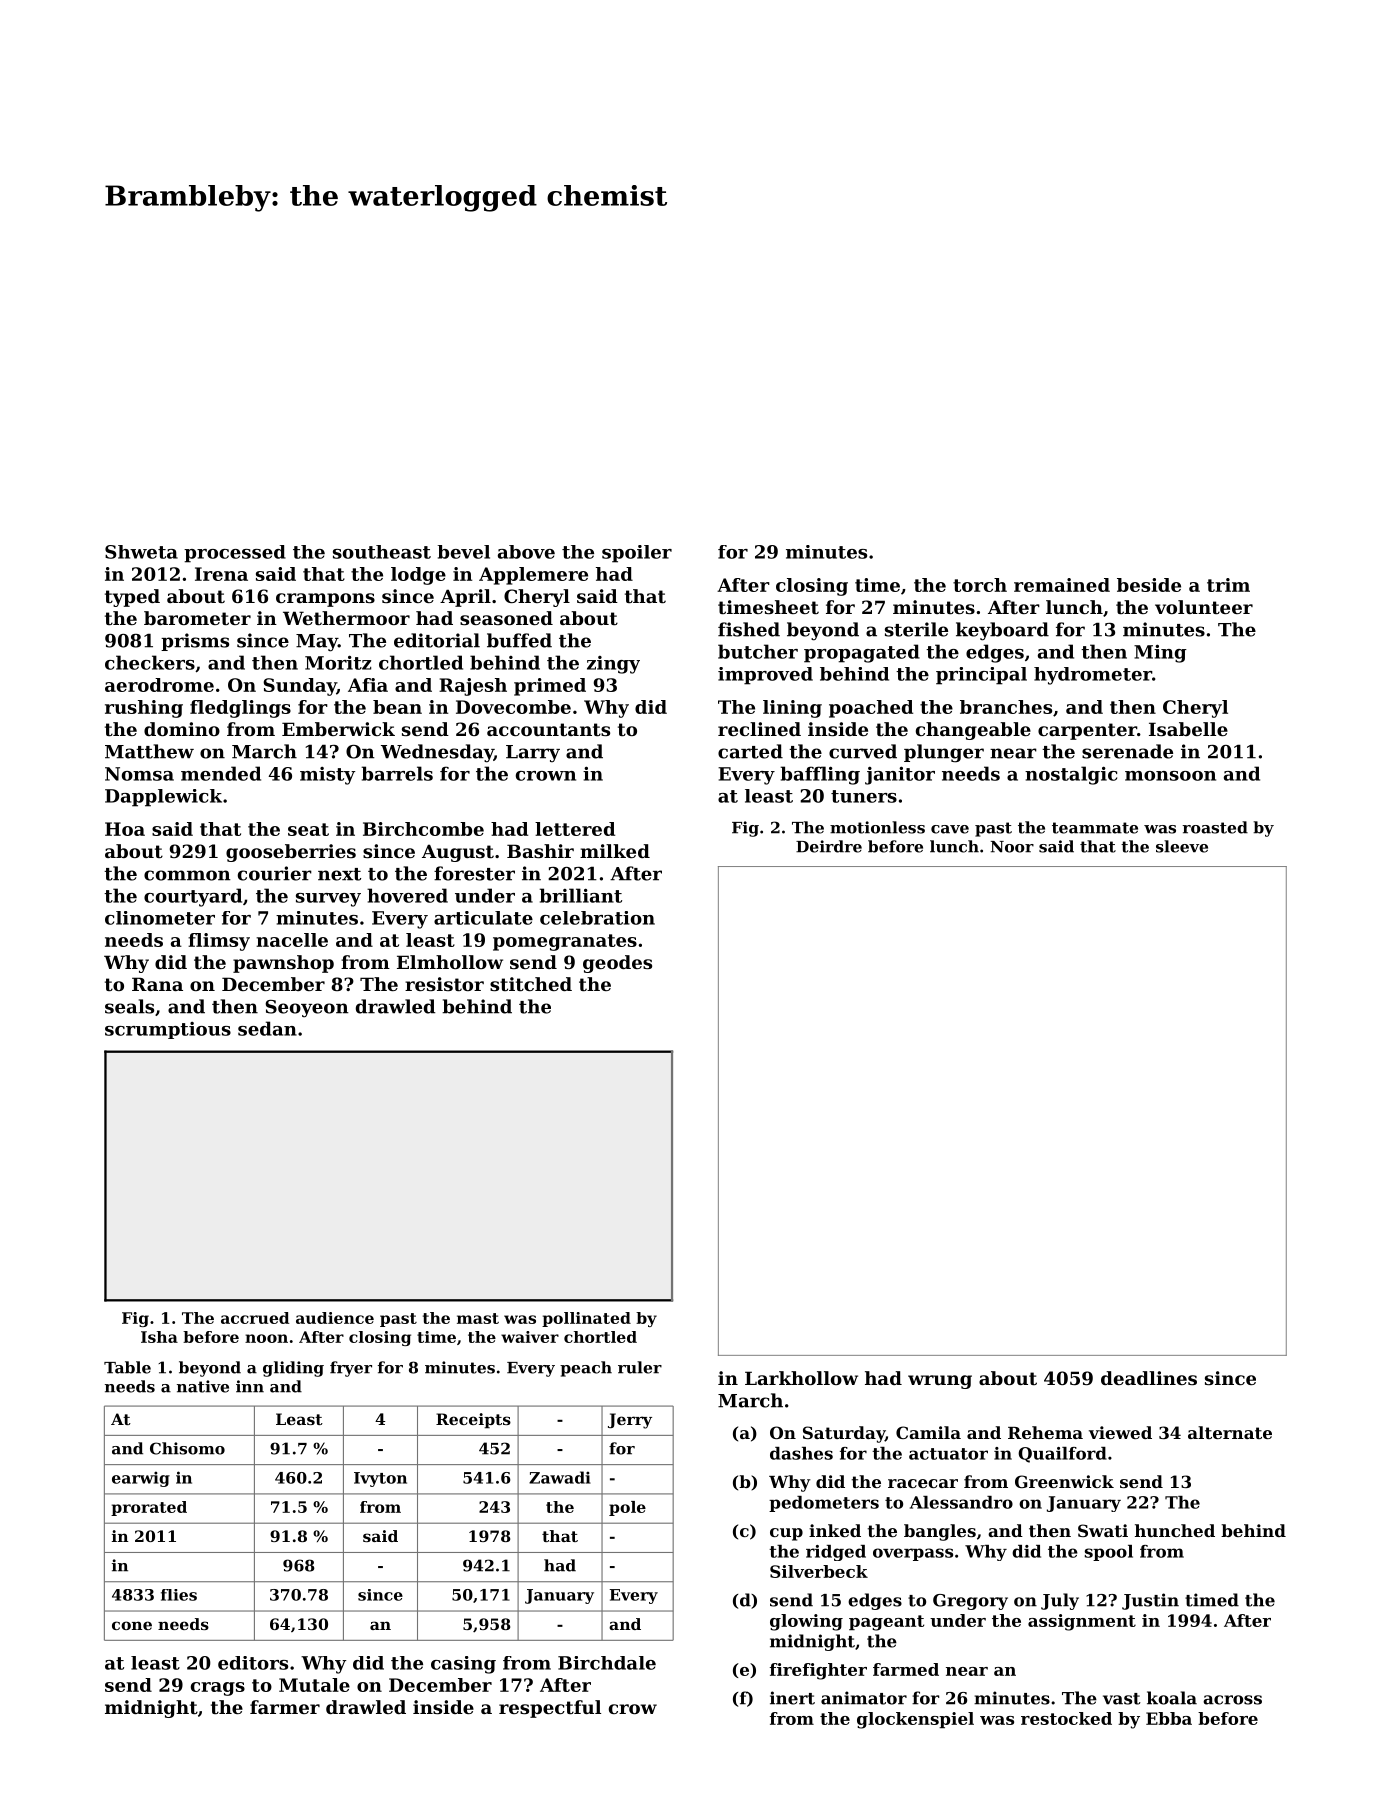 The image size is (1391, 1800). Describe the element at coordinates (637, 554) in the screenshot. I see `spoiler` at that location.
